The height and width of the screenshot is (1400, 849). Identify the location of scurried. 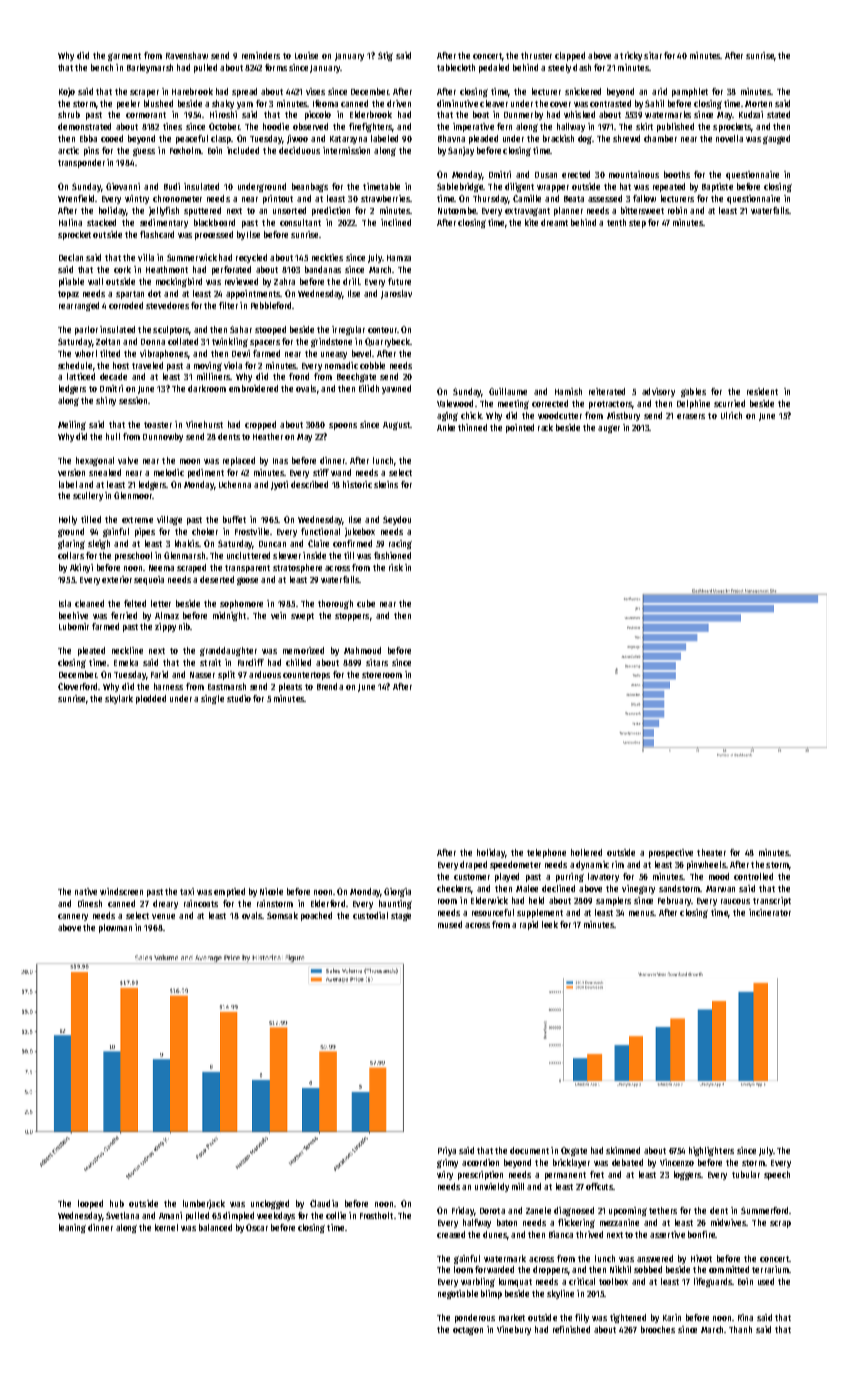
(729, 403).
